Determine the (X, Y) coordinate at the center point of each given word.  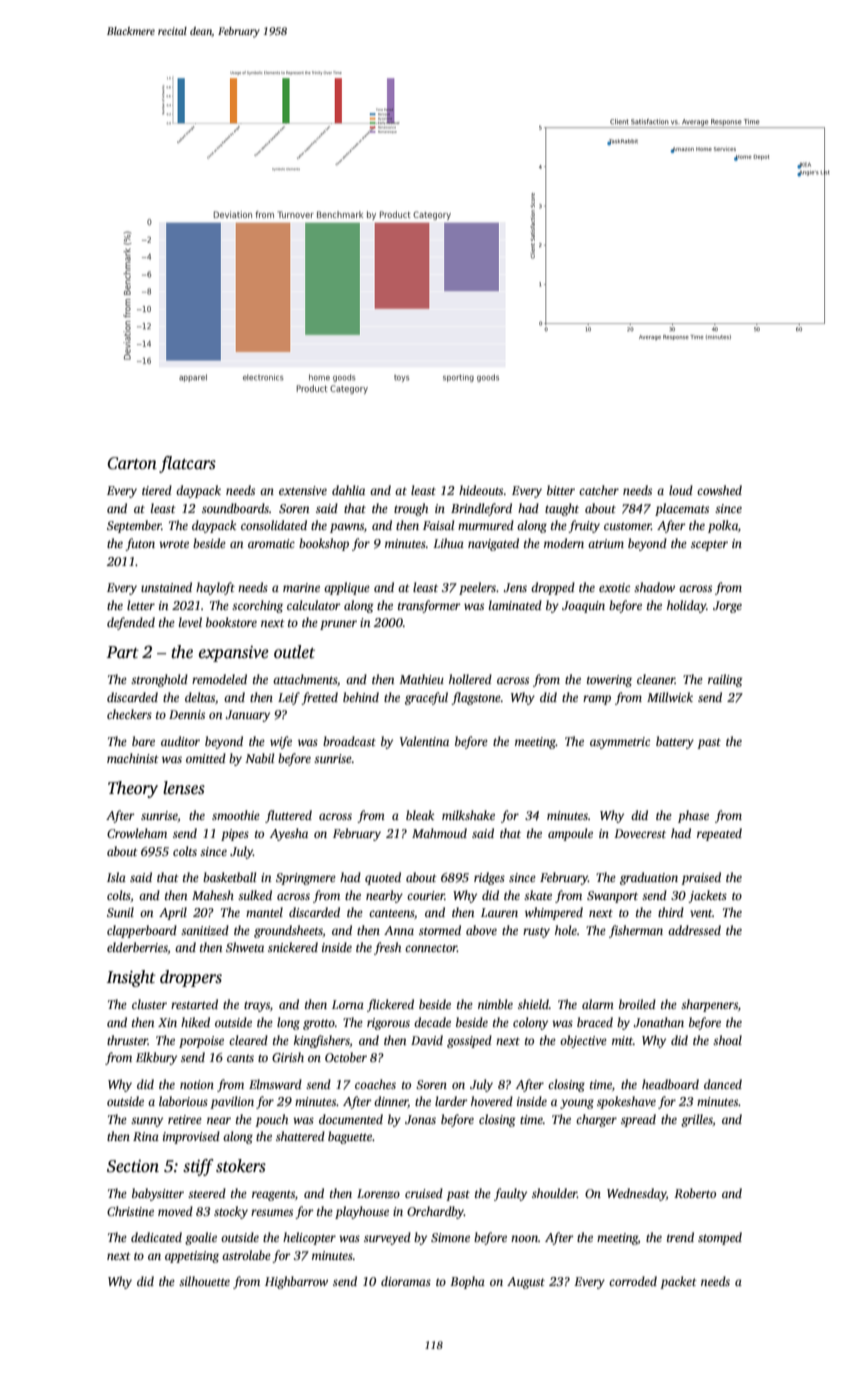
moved (175, 1211)
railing (725, 680)
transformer (429, 606)
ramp (597, 700)
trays (257, 1006)
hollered (470, 679)
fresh (387, 948)
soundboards (235, 508)
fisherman (636, 931)
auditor (180, 741)
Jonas (420, 1119)
